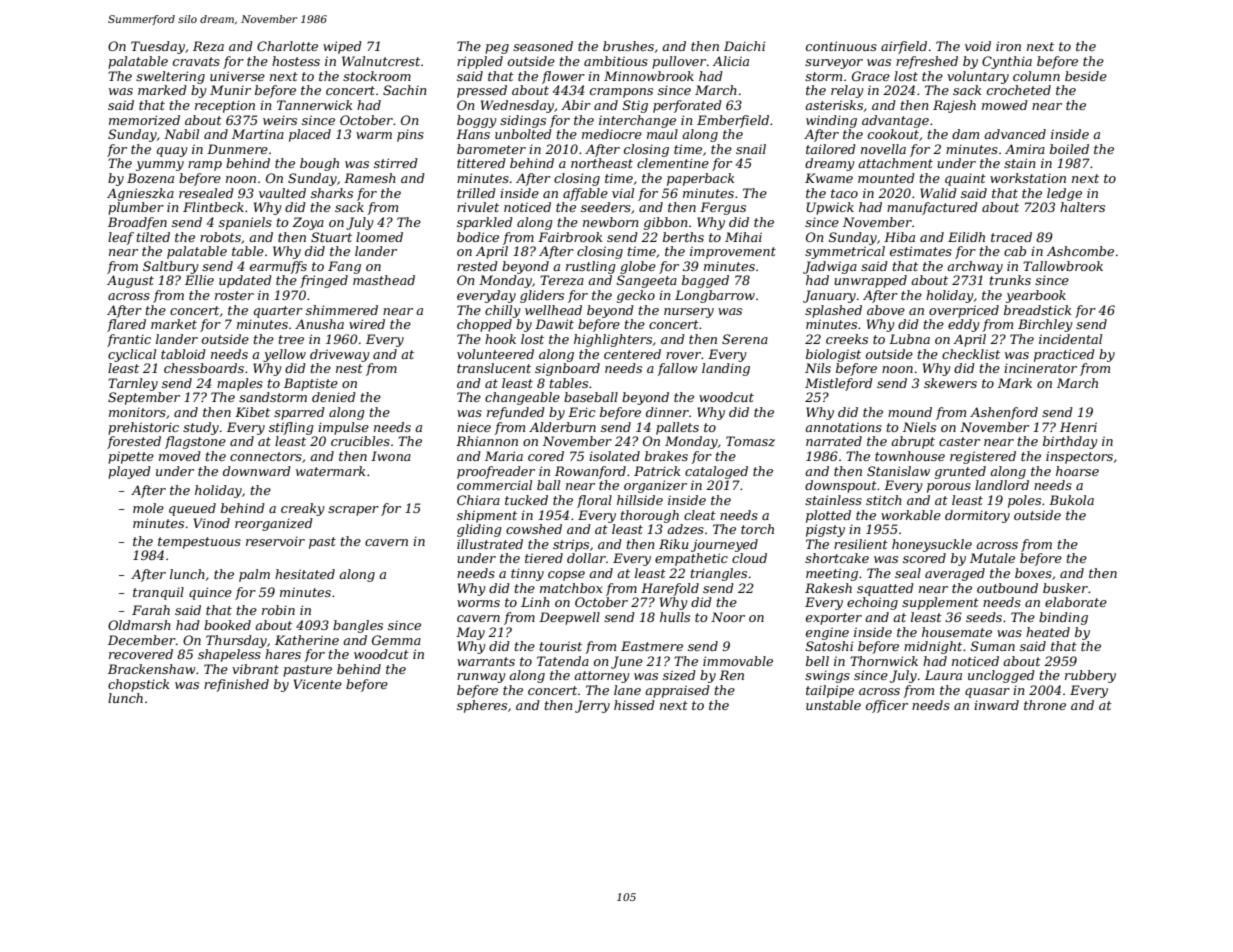 This page has width=1233, height=952. I want to click on refinished, so click(236, 685).
